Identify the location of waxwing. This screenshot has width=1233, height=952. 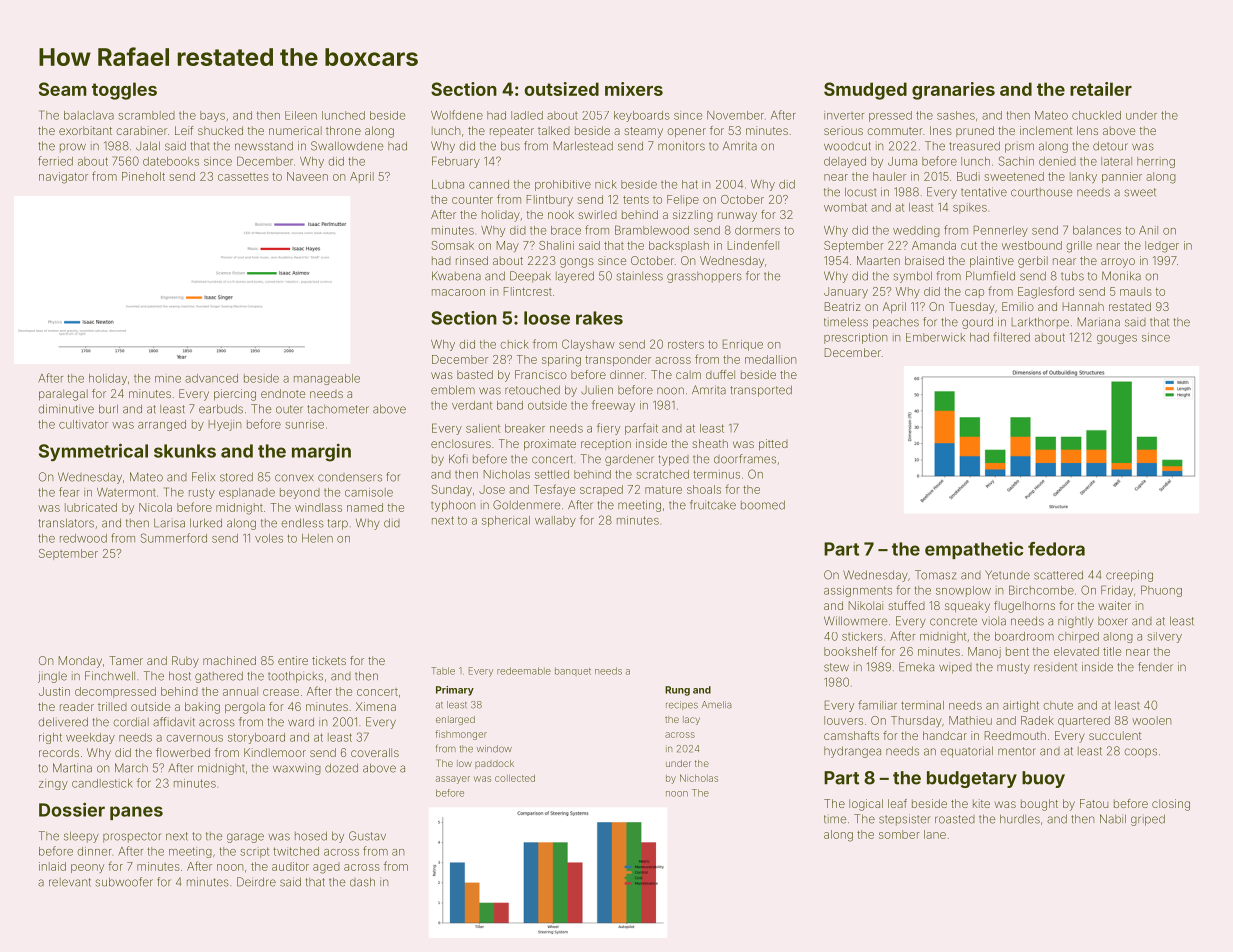
(297, 769).
